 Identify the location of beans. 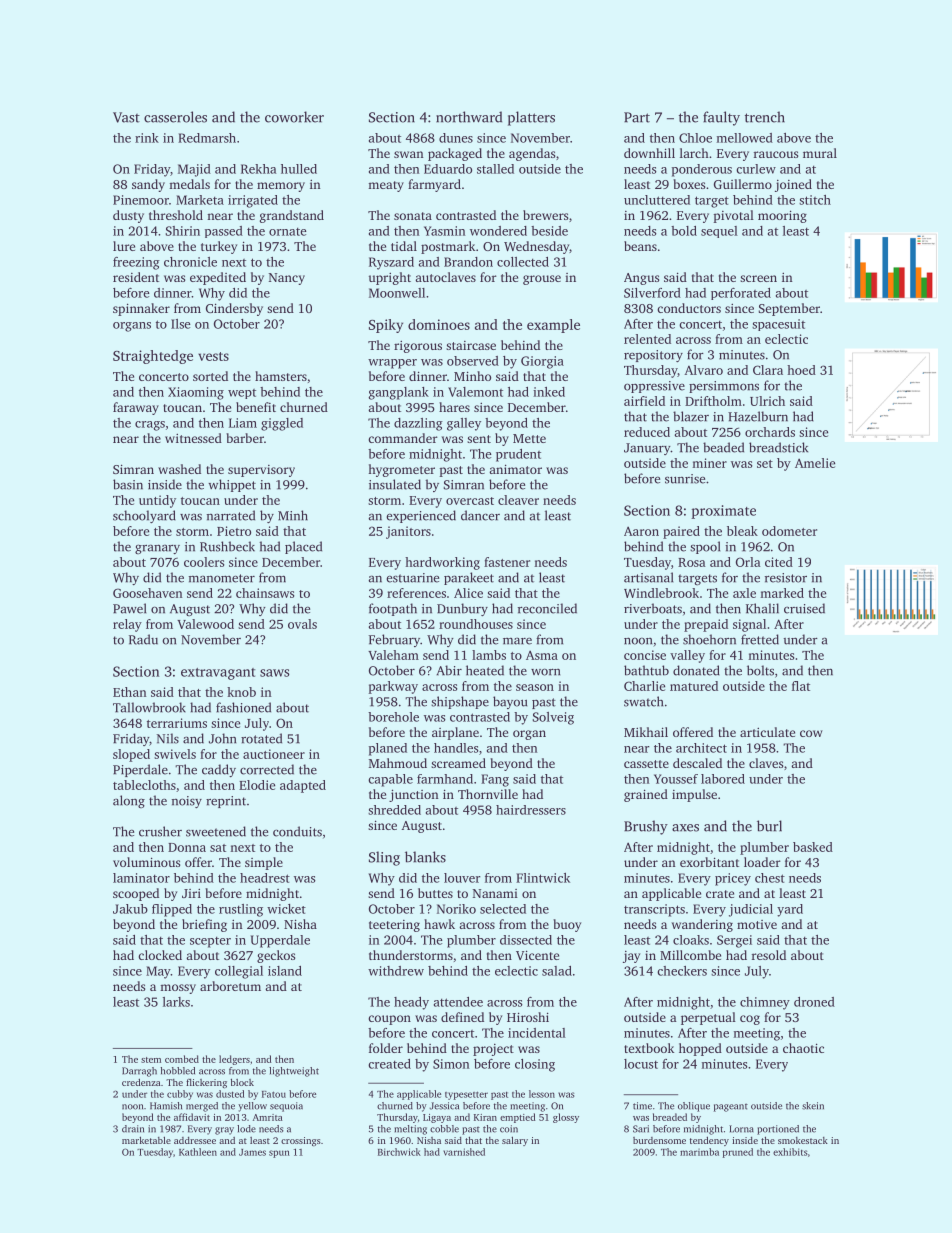
(640, 246).
